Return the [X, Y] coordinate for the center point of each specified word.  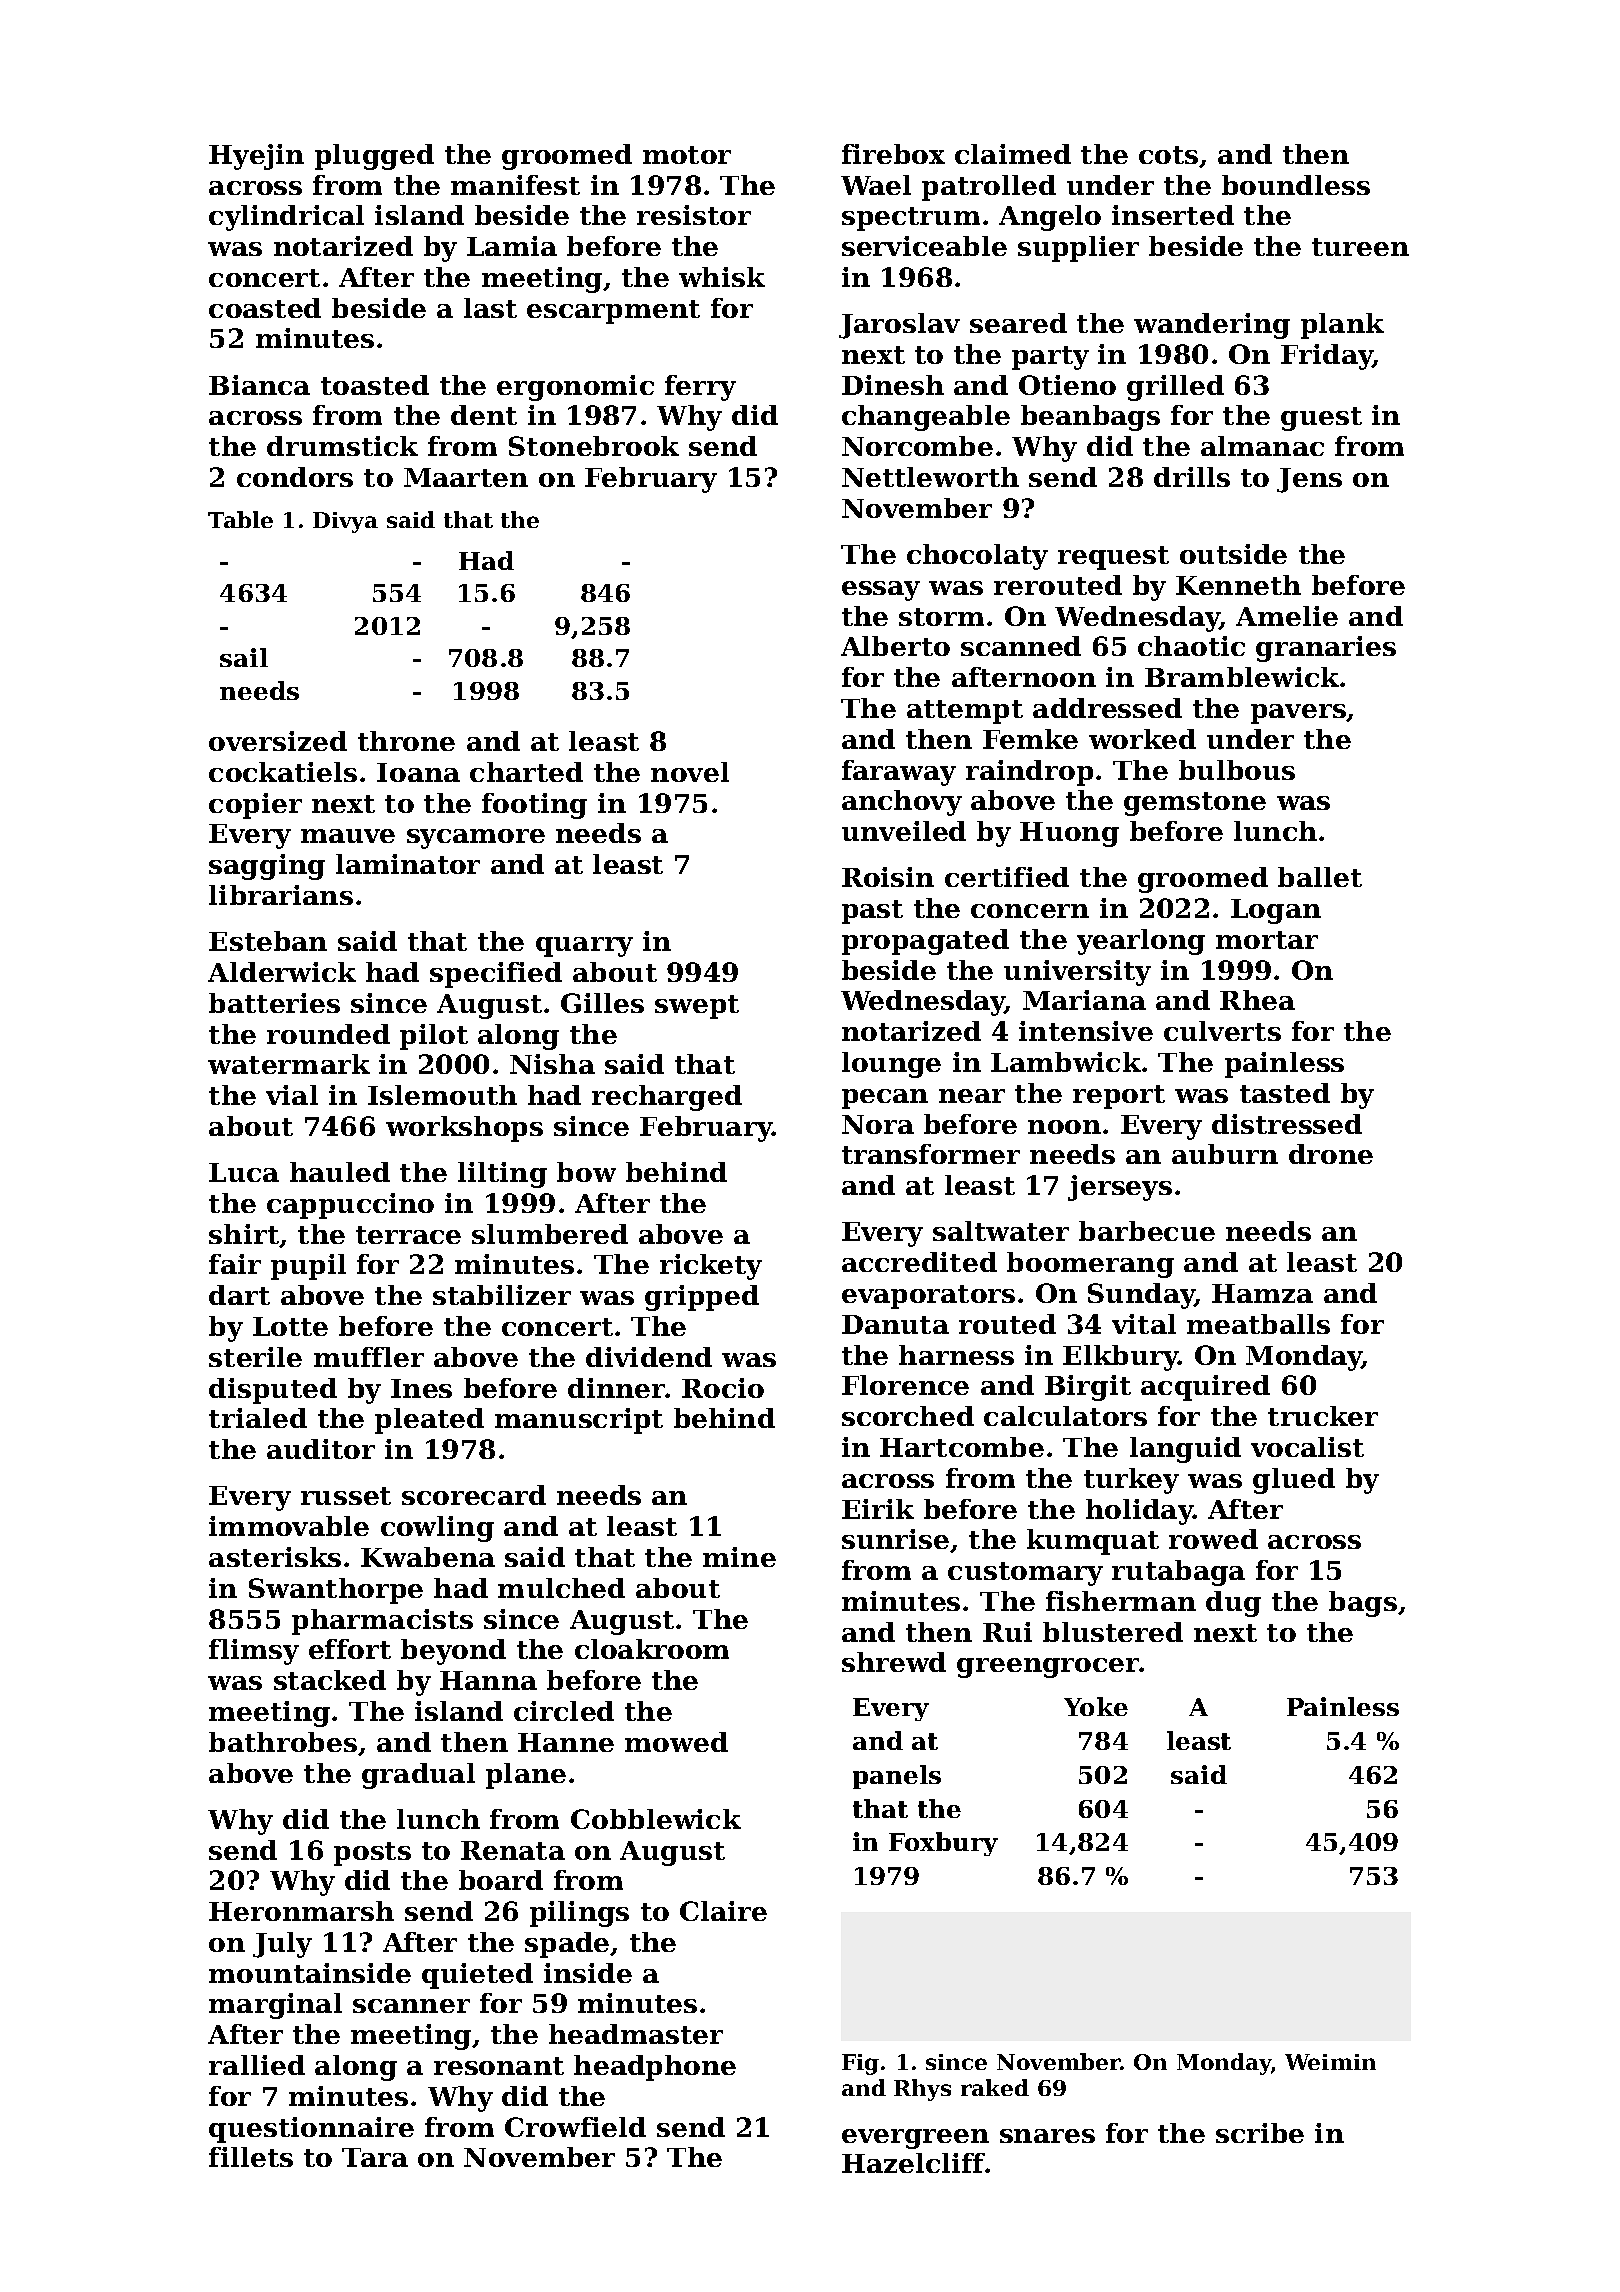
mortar [1267, 940]
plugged [374, 157]
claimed [1013, 154]
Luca [244, 1172]
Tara [375, 2157]
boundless [1296, 185]
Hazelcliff [914, 2163]
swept [697, 1007]
